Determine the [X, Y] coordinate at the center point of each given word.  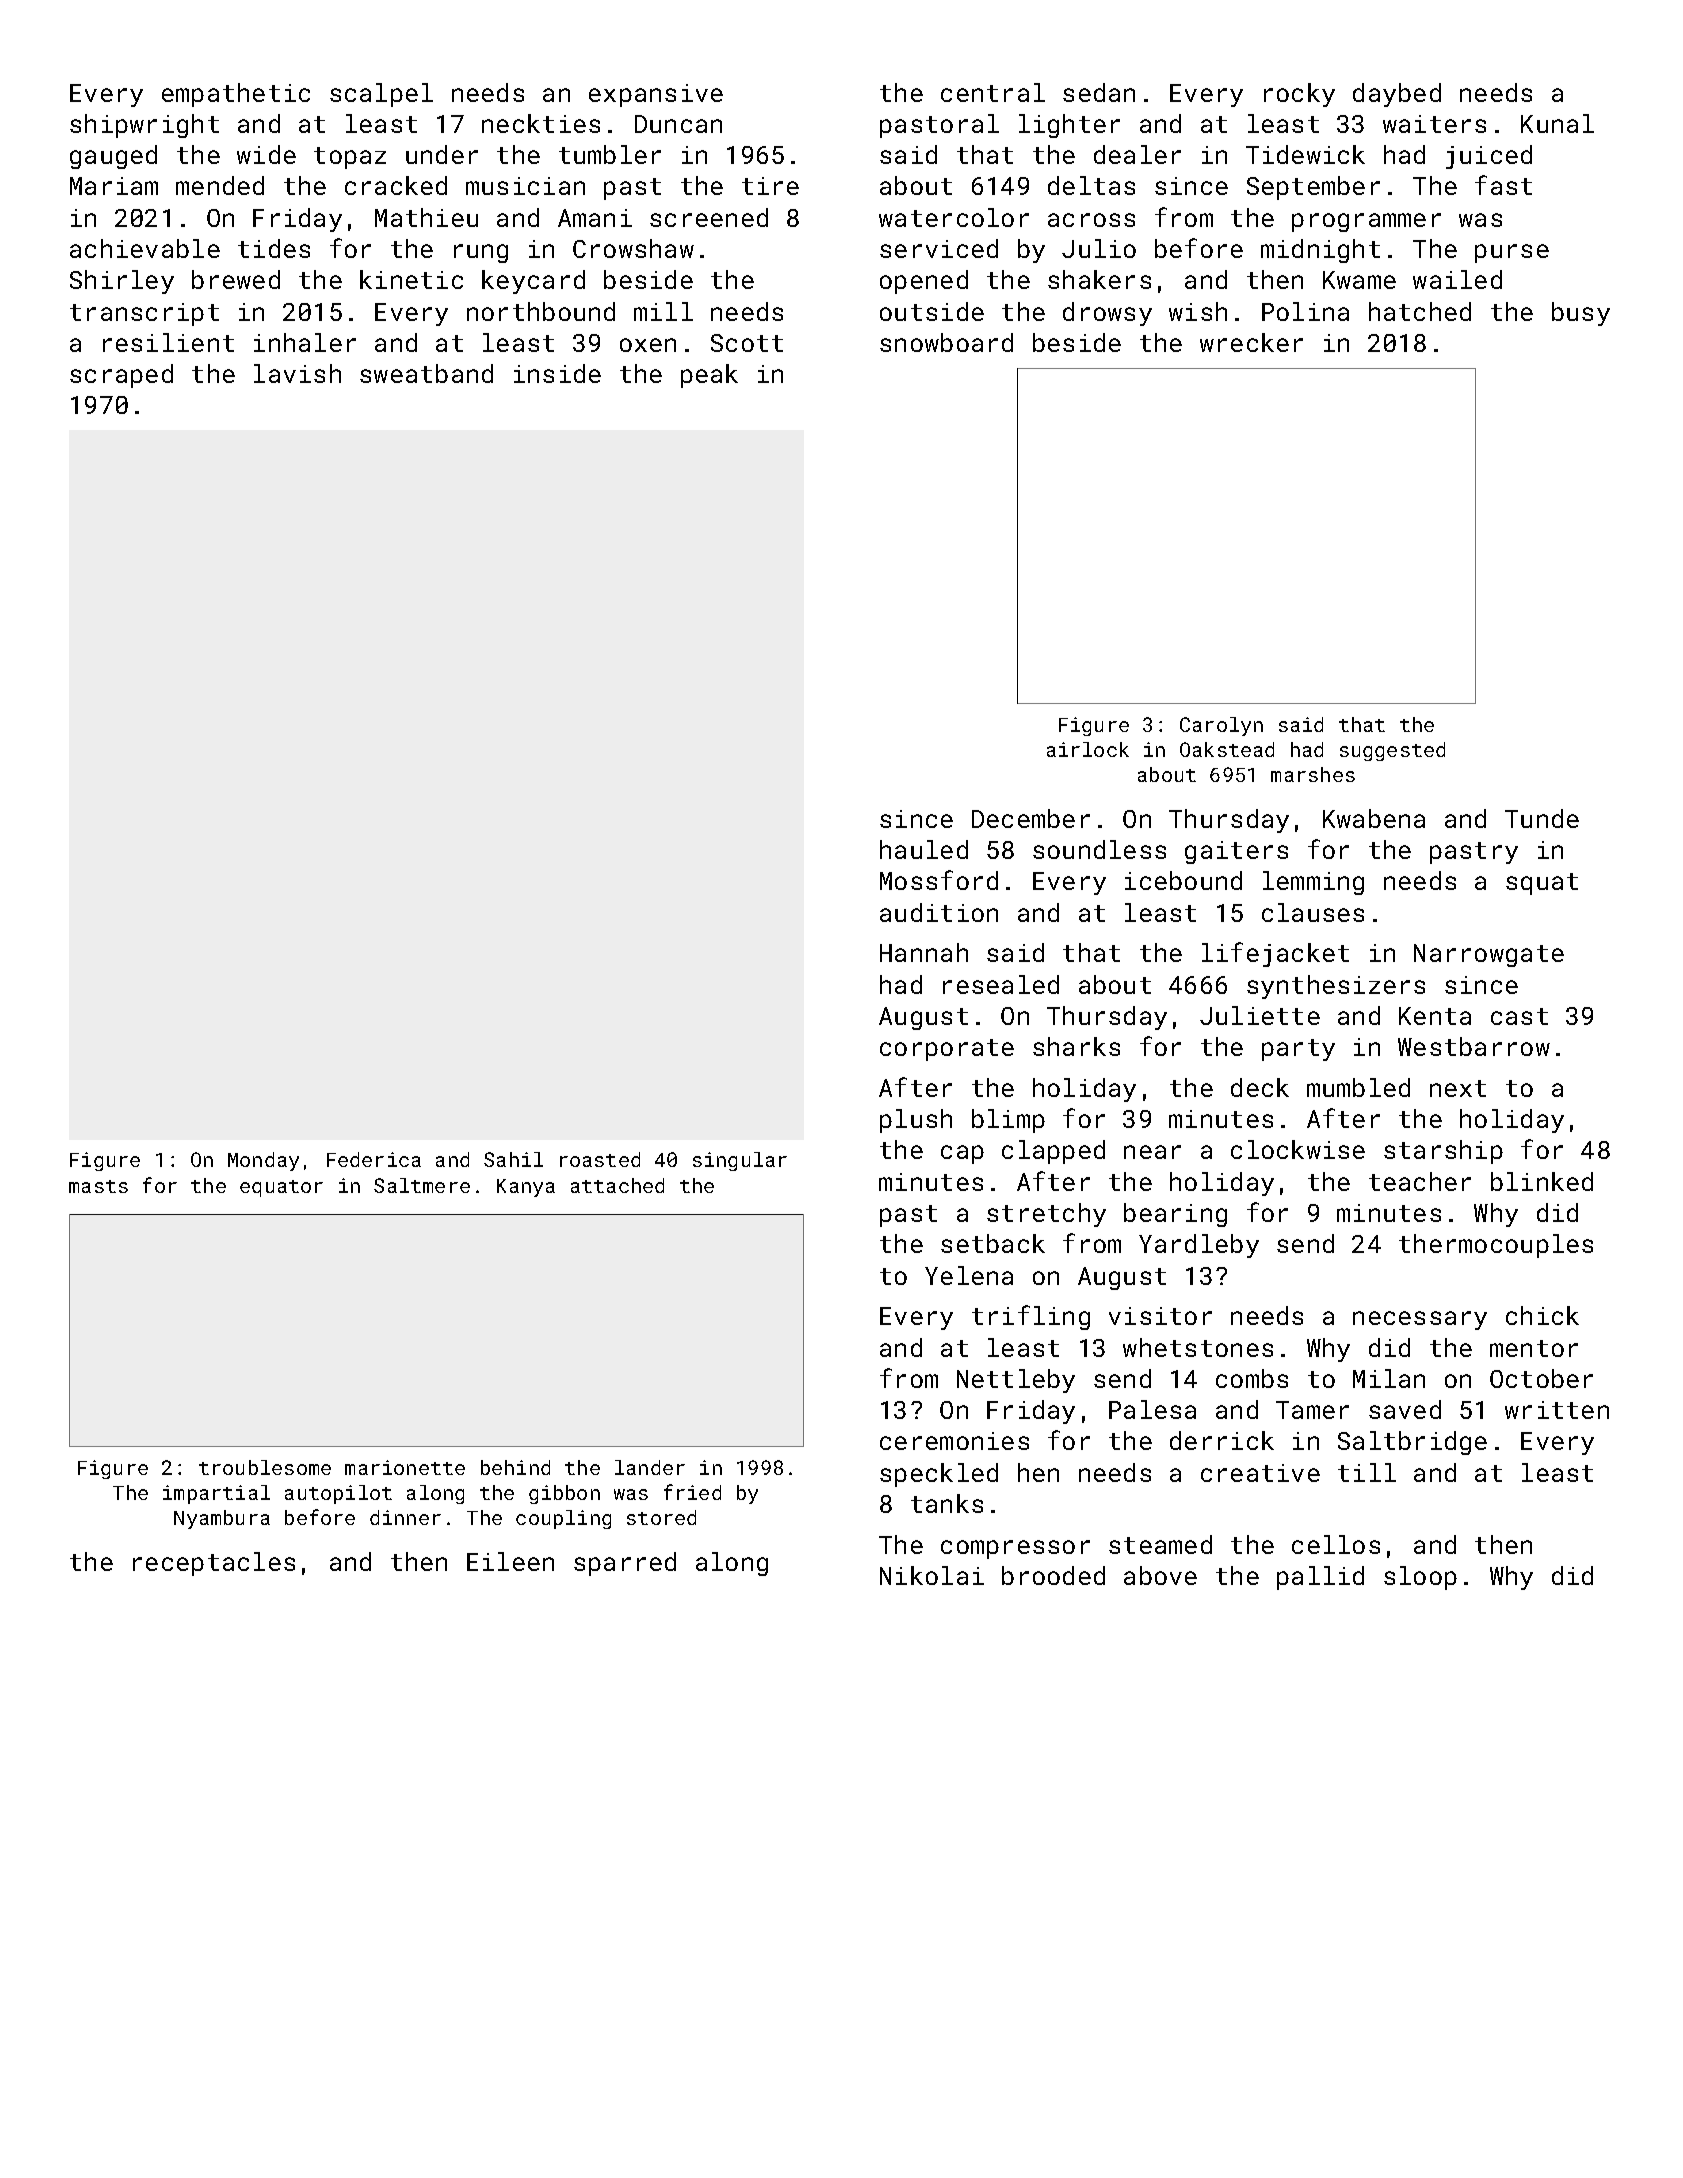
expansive [656, 95]
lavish [297, 373]
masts [98, 1186]
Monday [263, 1161]
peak [709, 376]
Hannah [924, 952]
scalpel [381, 95]
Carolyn [1221, 726]
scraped [121, 376]
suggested [1392, 751]
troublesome [265, 1467]
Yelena [969, 1275]
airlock [1088, 749]
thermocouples [1496, 1246]
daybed [1397, 95]
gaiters [1236, 852]
